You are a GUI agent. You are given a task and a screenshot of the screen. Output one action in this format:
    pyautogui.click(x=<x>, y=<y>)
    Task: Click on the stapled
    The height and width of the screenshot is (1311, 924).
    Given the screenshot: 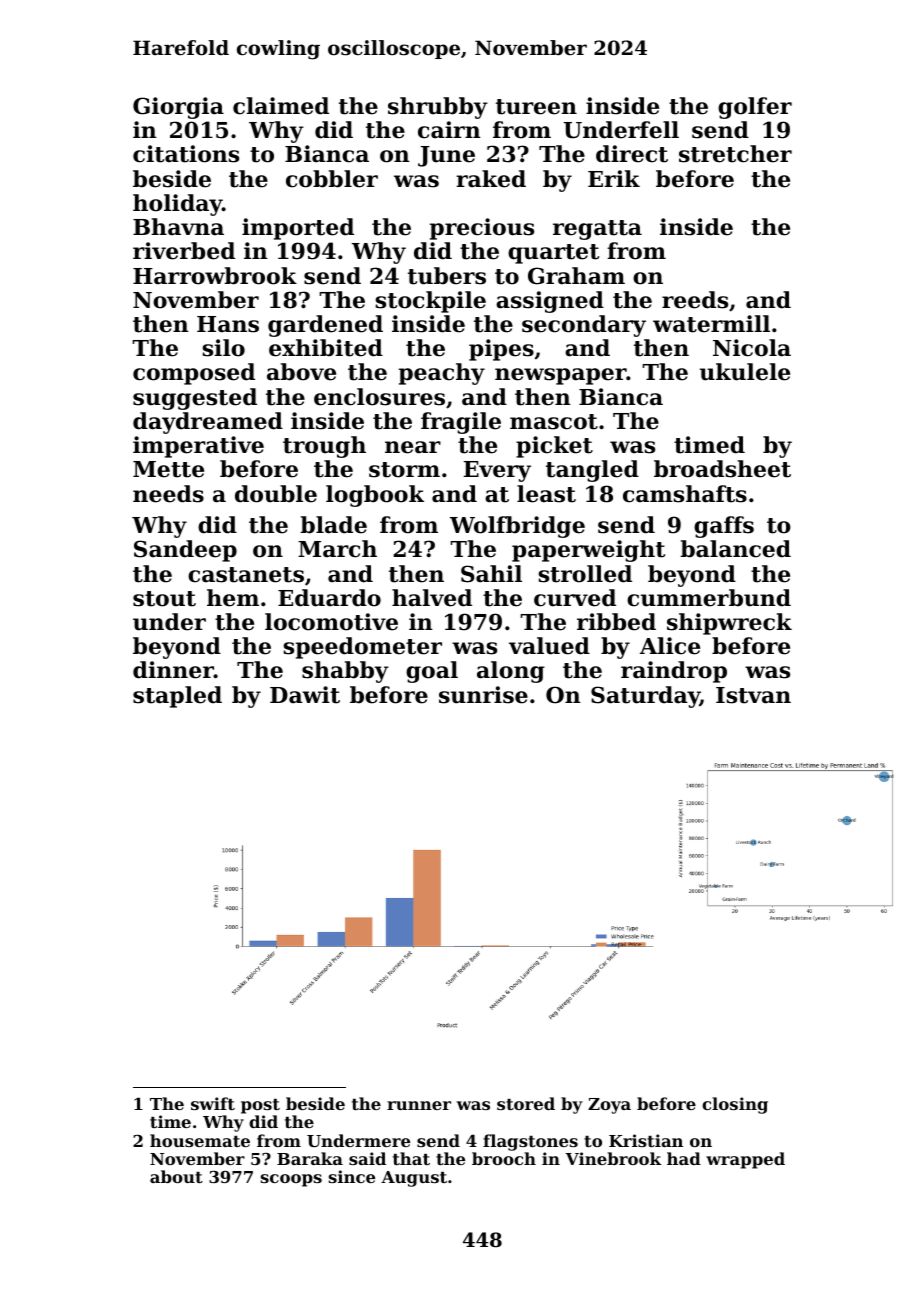 What is the action you would take?
    pyautogui.click(x=177, y=697)
